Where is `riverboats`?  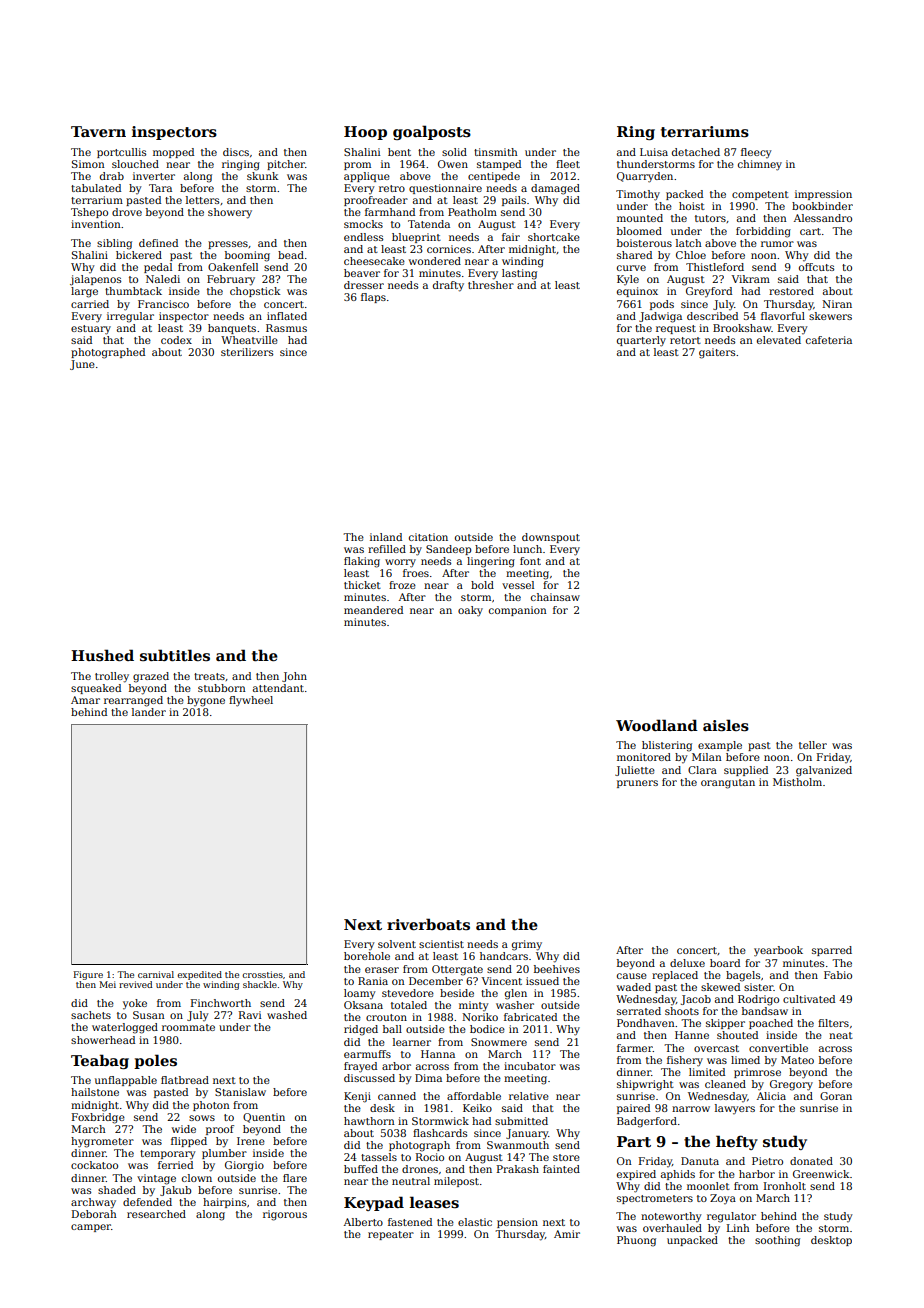
riverboats is located at coordinates (428, 924).
